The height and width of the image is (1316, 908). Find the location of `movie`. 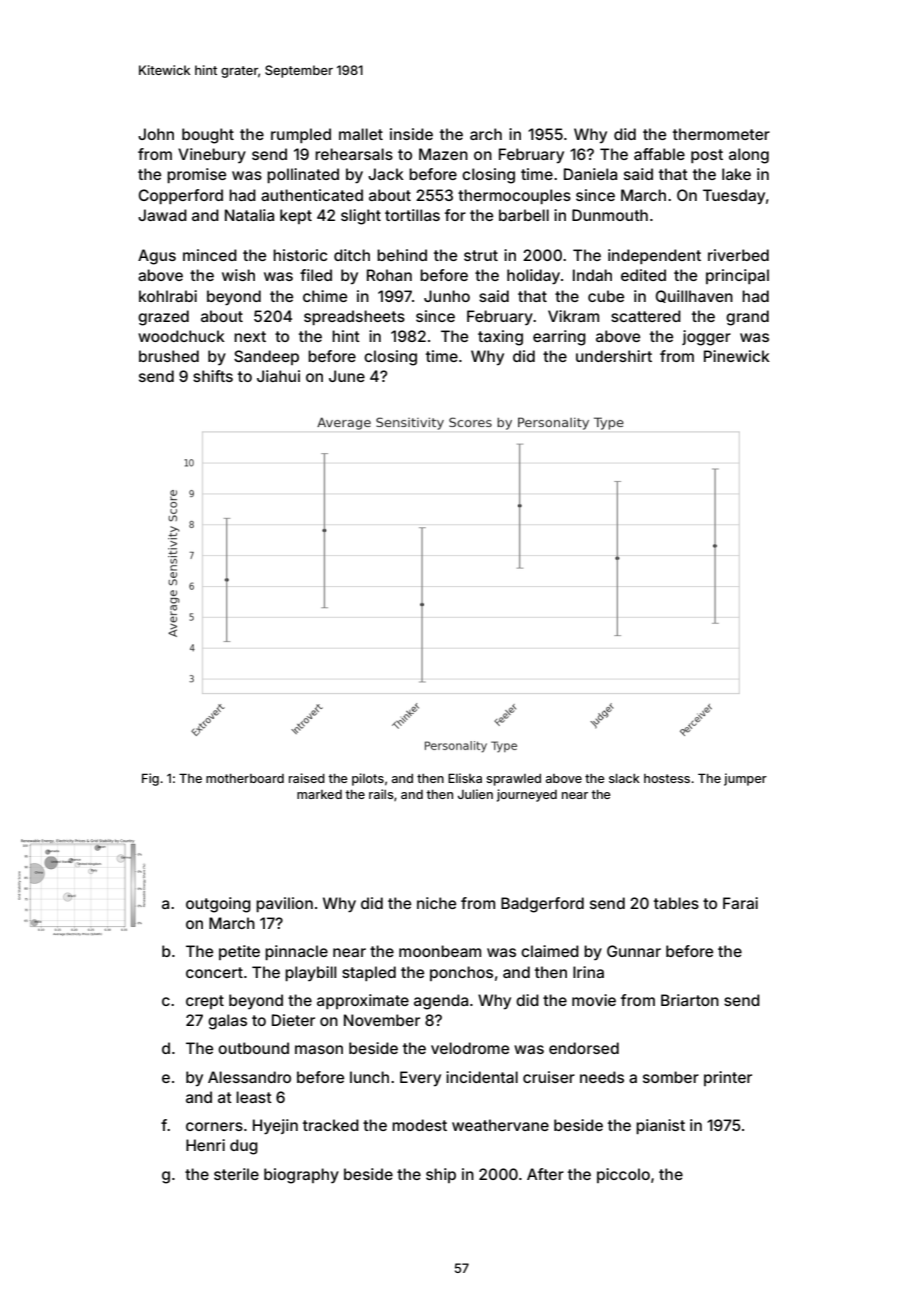

movie is located at coordinates (594, 1000).
